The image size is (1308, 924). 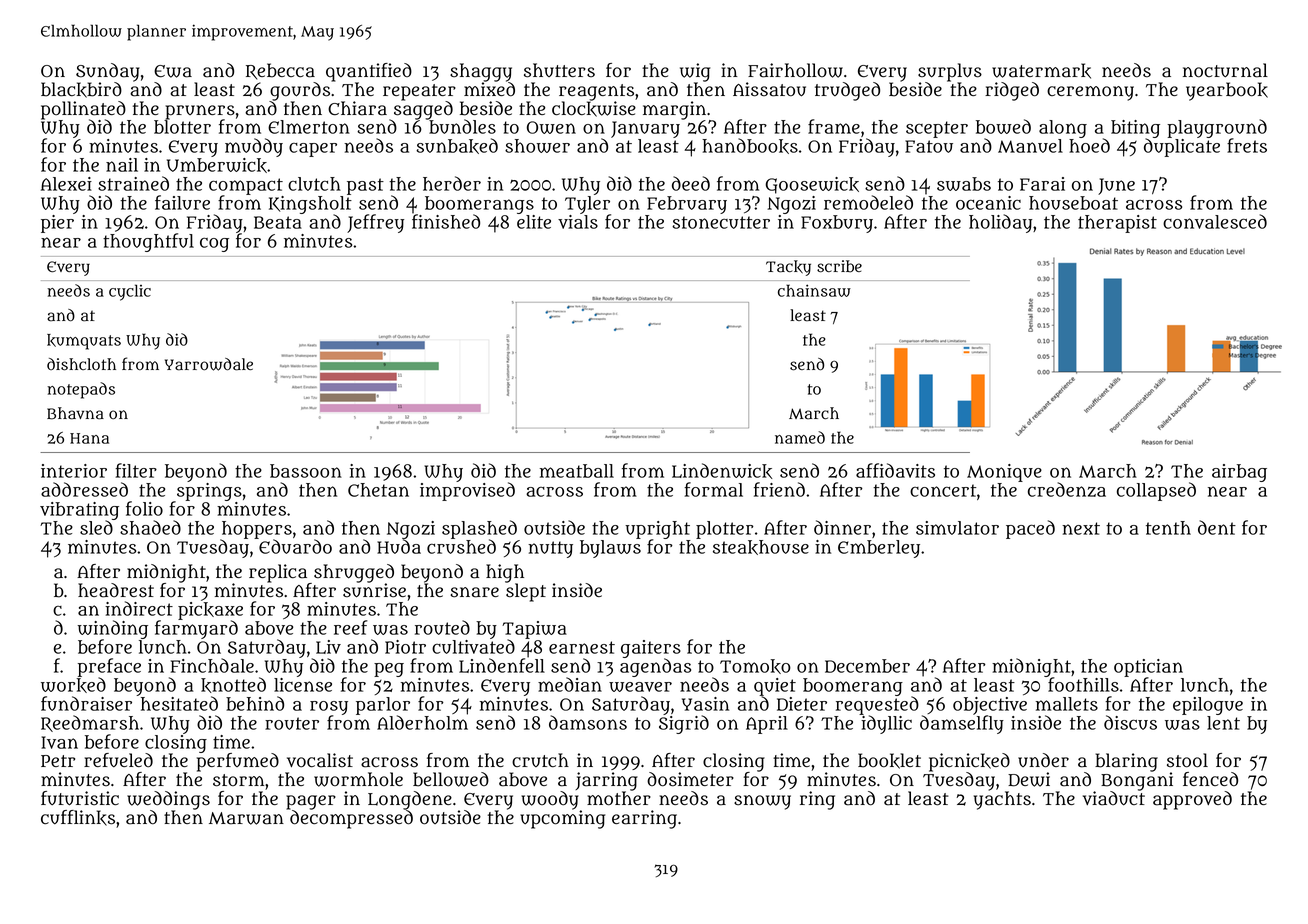 I want to click on cyclic, so click(x=130, y=292).
